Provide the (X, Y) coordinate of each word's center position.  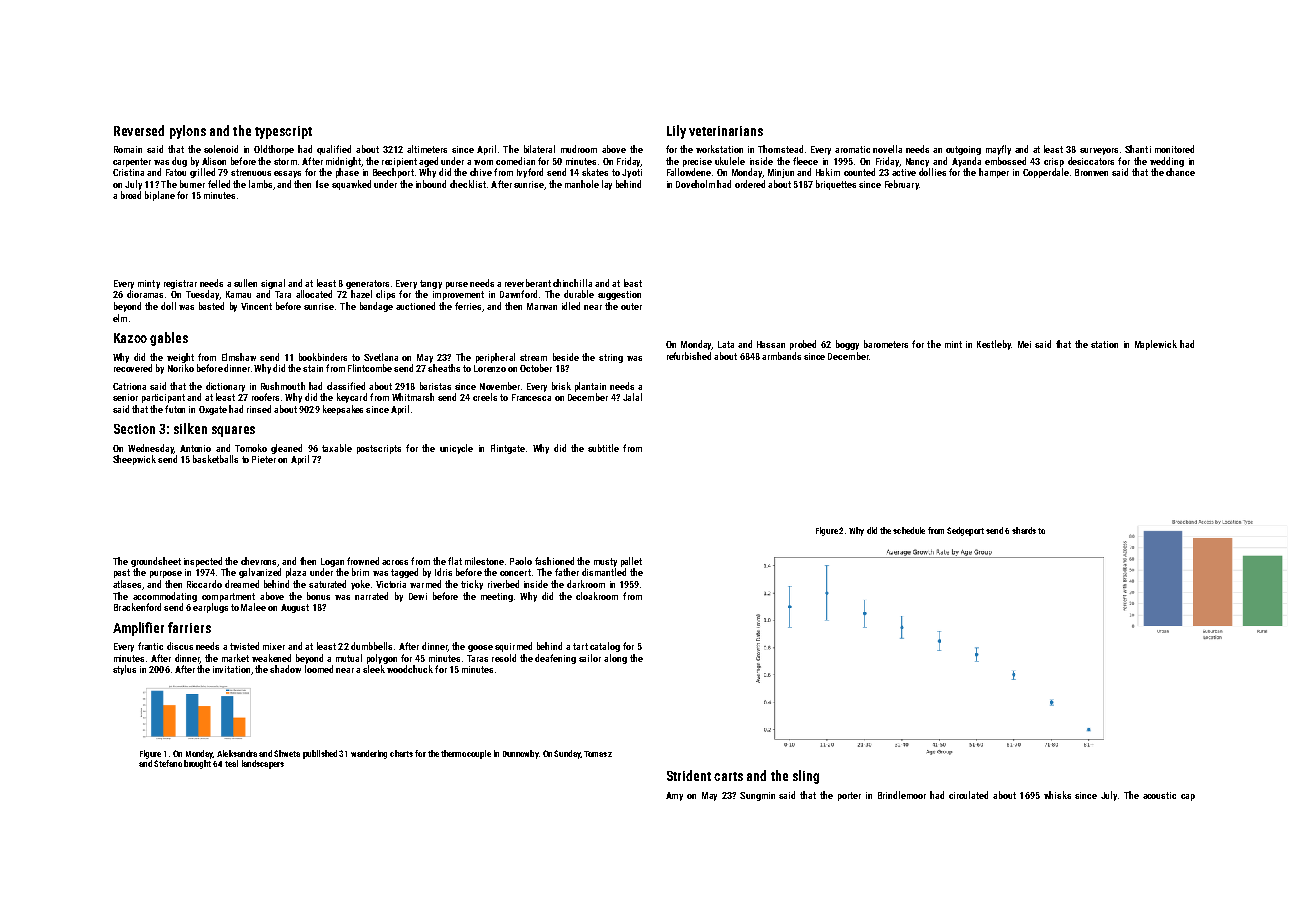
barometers (886, 344)
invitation (231, 669)
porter (849, 796)
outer (631, 306)
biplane (160, 196)
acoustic (1159, 795)
